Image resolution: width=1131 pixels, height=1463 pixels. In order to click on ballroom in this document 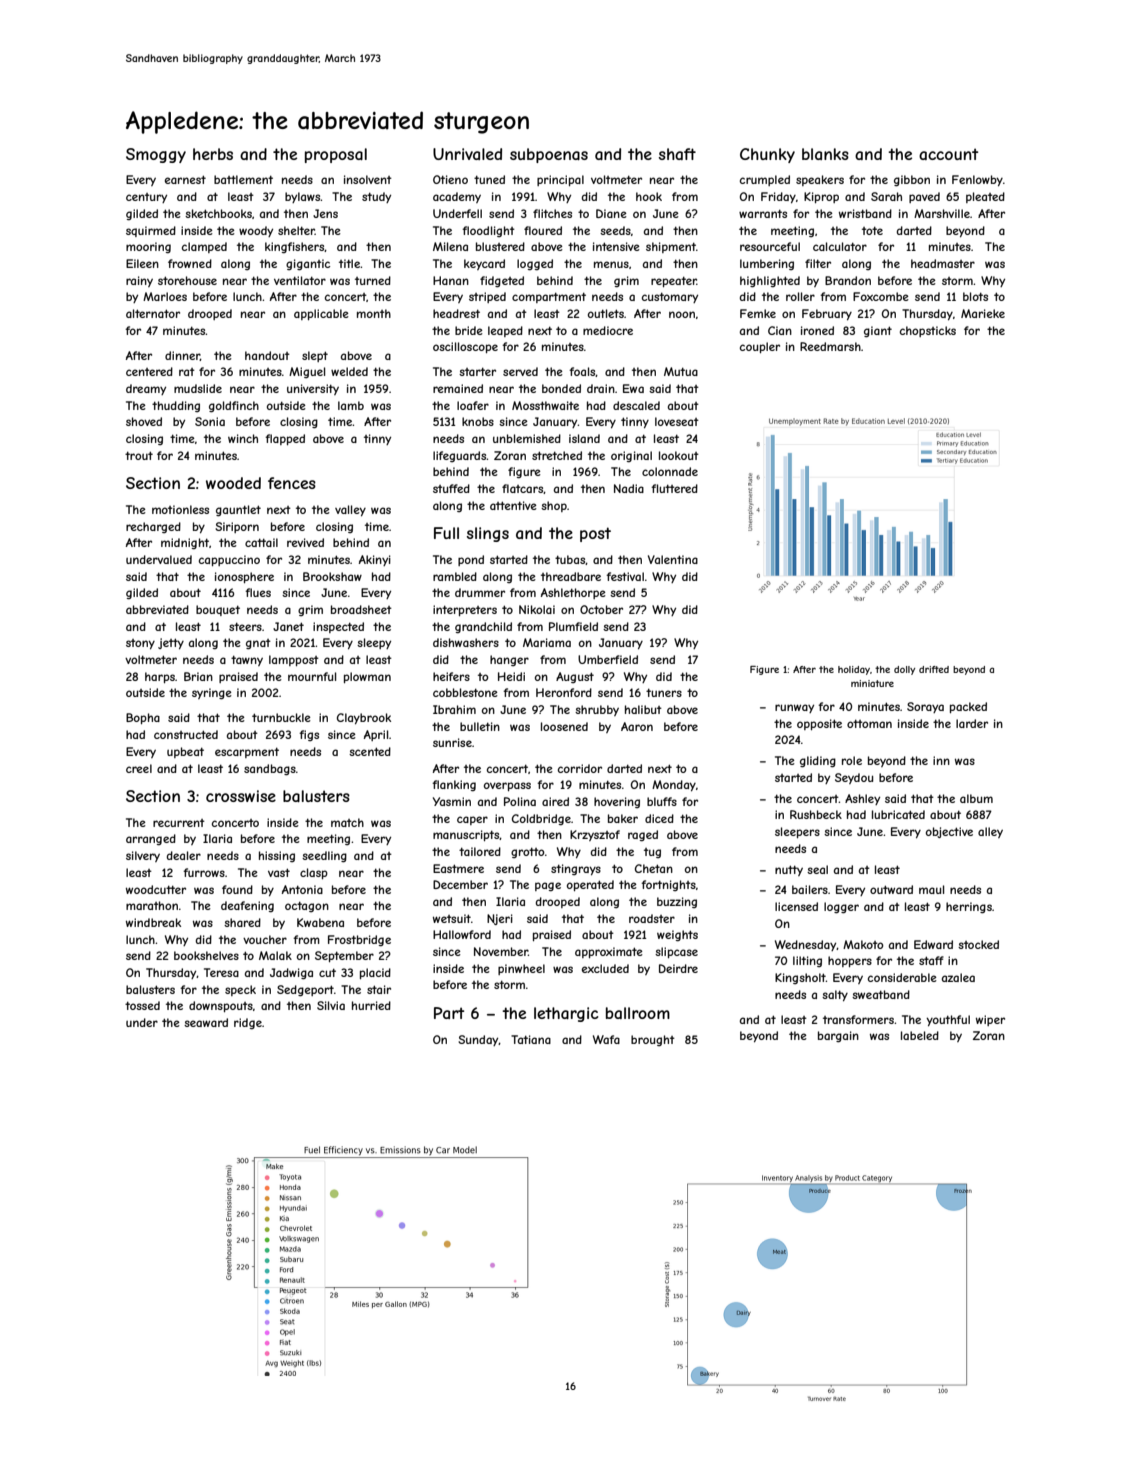, I will do `click(638, 1013)`.
